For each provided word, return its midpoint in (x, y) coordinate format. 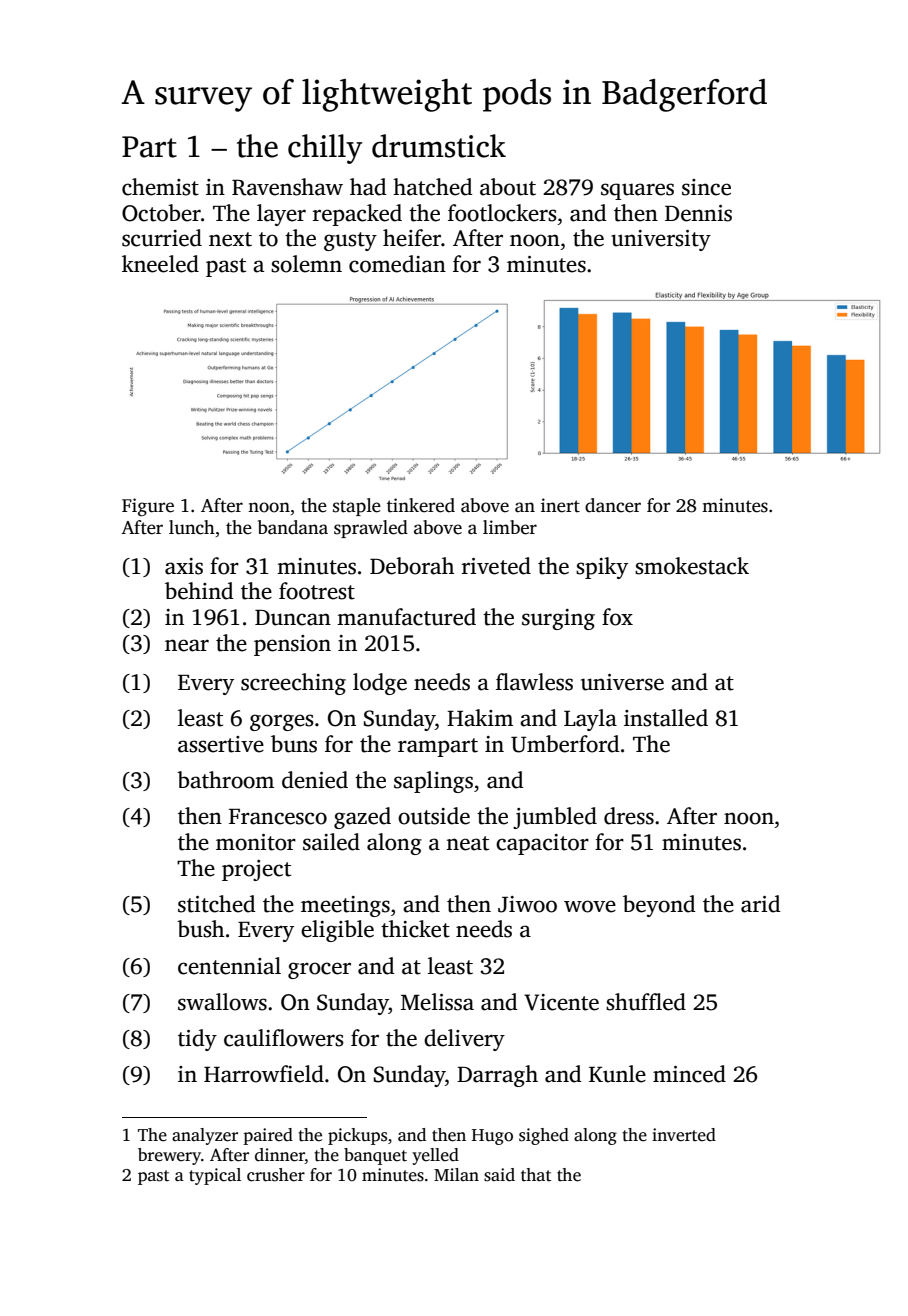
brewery (169, 1156)
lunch (192, 527)
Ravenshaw (287, 187)
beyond (659, 906)
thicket (415, 929)
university (661, 240)
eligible (337, 931)
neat (467, 843)
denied (315, 780)
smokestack (692, 566)
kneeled (160, 264)
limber (510, 527)
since (706, 187)
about (508, 187)
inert (560, 505)
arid (761, 904)
